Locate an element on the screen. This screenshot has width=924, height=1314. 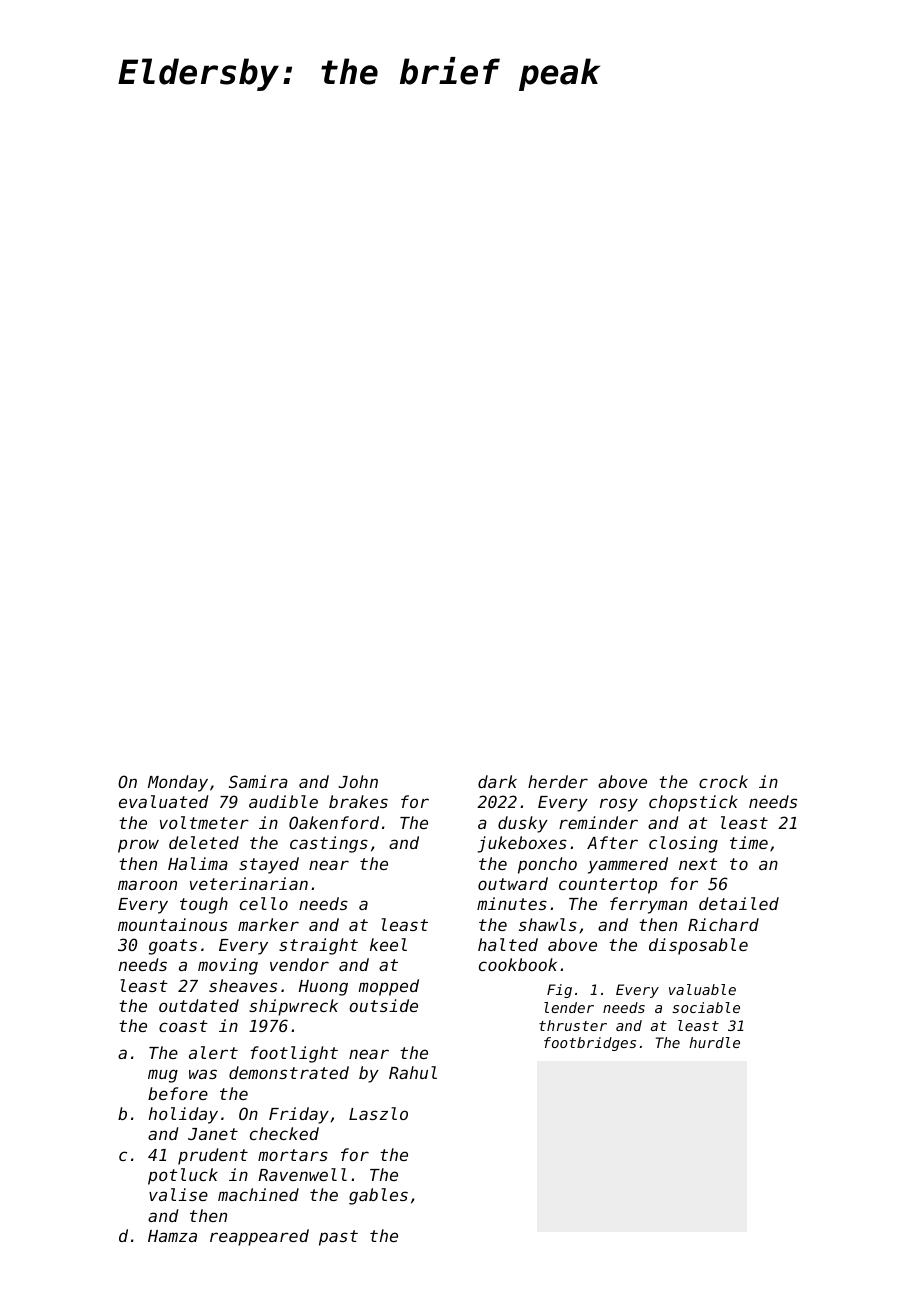
Samira is located at coordinates (258, 781).
